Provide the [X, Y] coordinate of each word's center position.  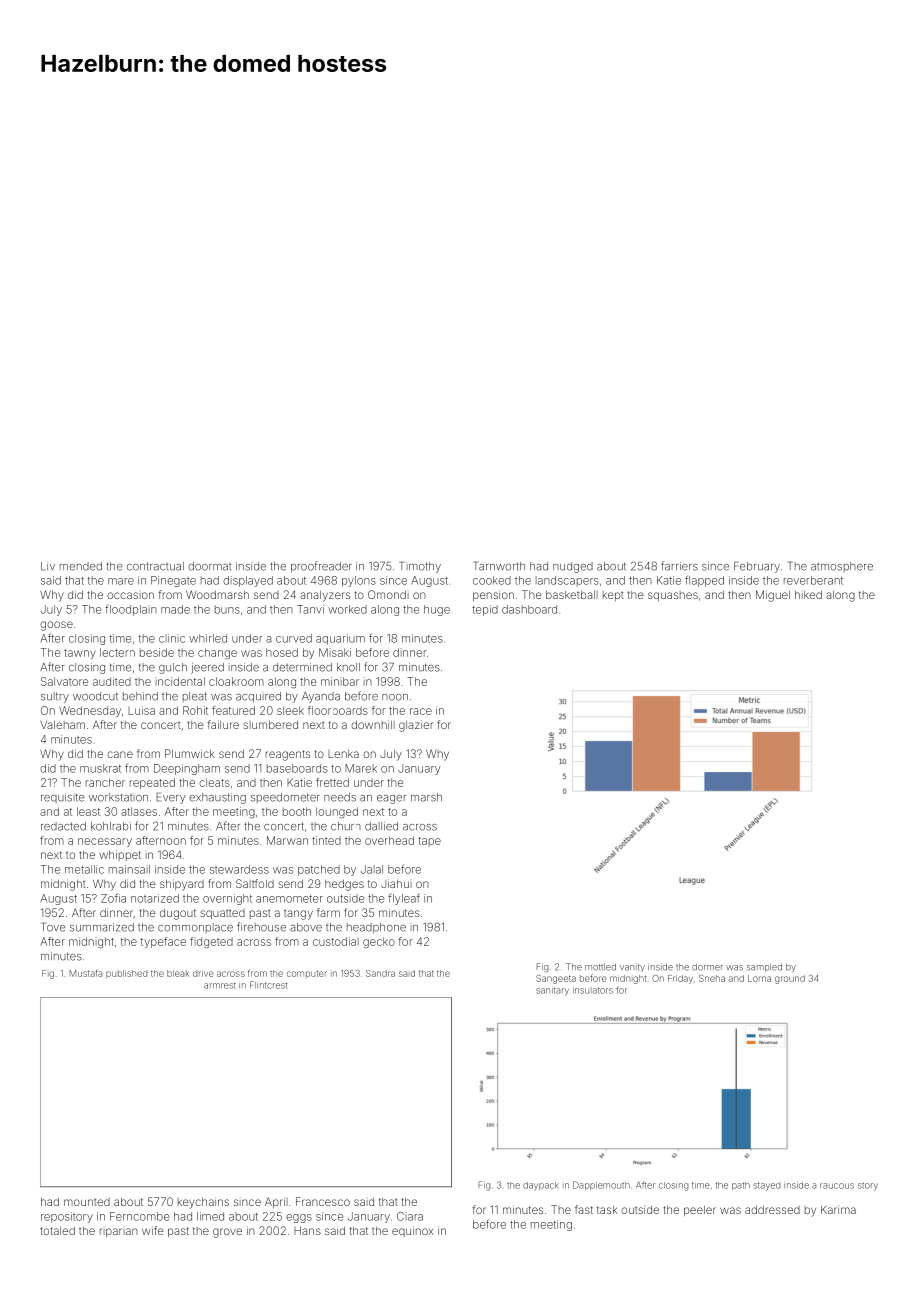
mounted [87, 1202]
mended [81, 566]
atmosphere [842, 567]
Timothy [420, 567]
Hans [307, 1230]
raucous [837, 1186]
